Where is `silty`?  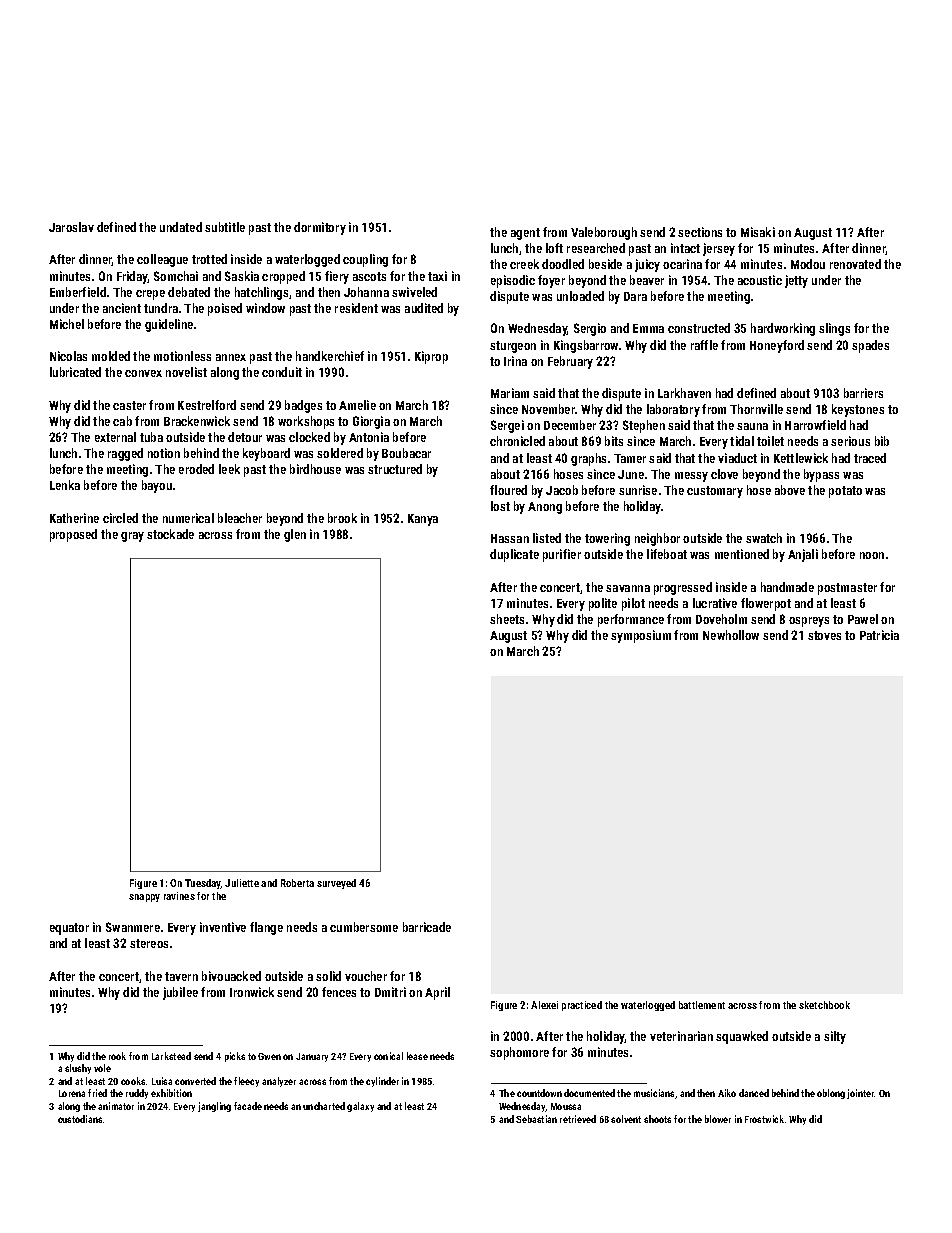 silty is located at coordinates (835, 1037).
